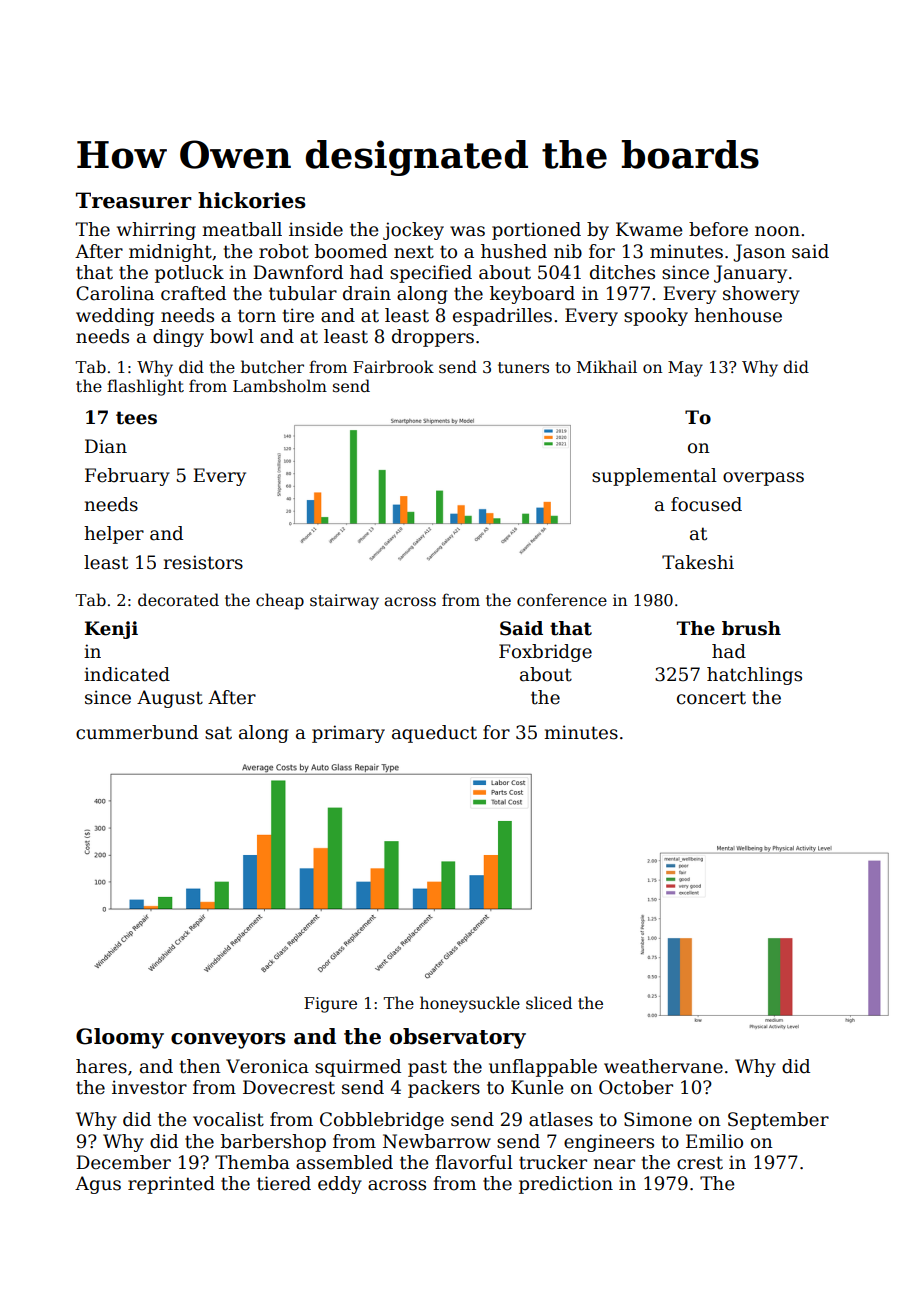 The image size is (908, 1316). I want to click on prediction, so click(566, 1185).
